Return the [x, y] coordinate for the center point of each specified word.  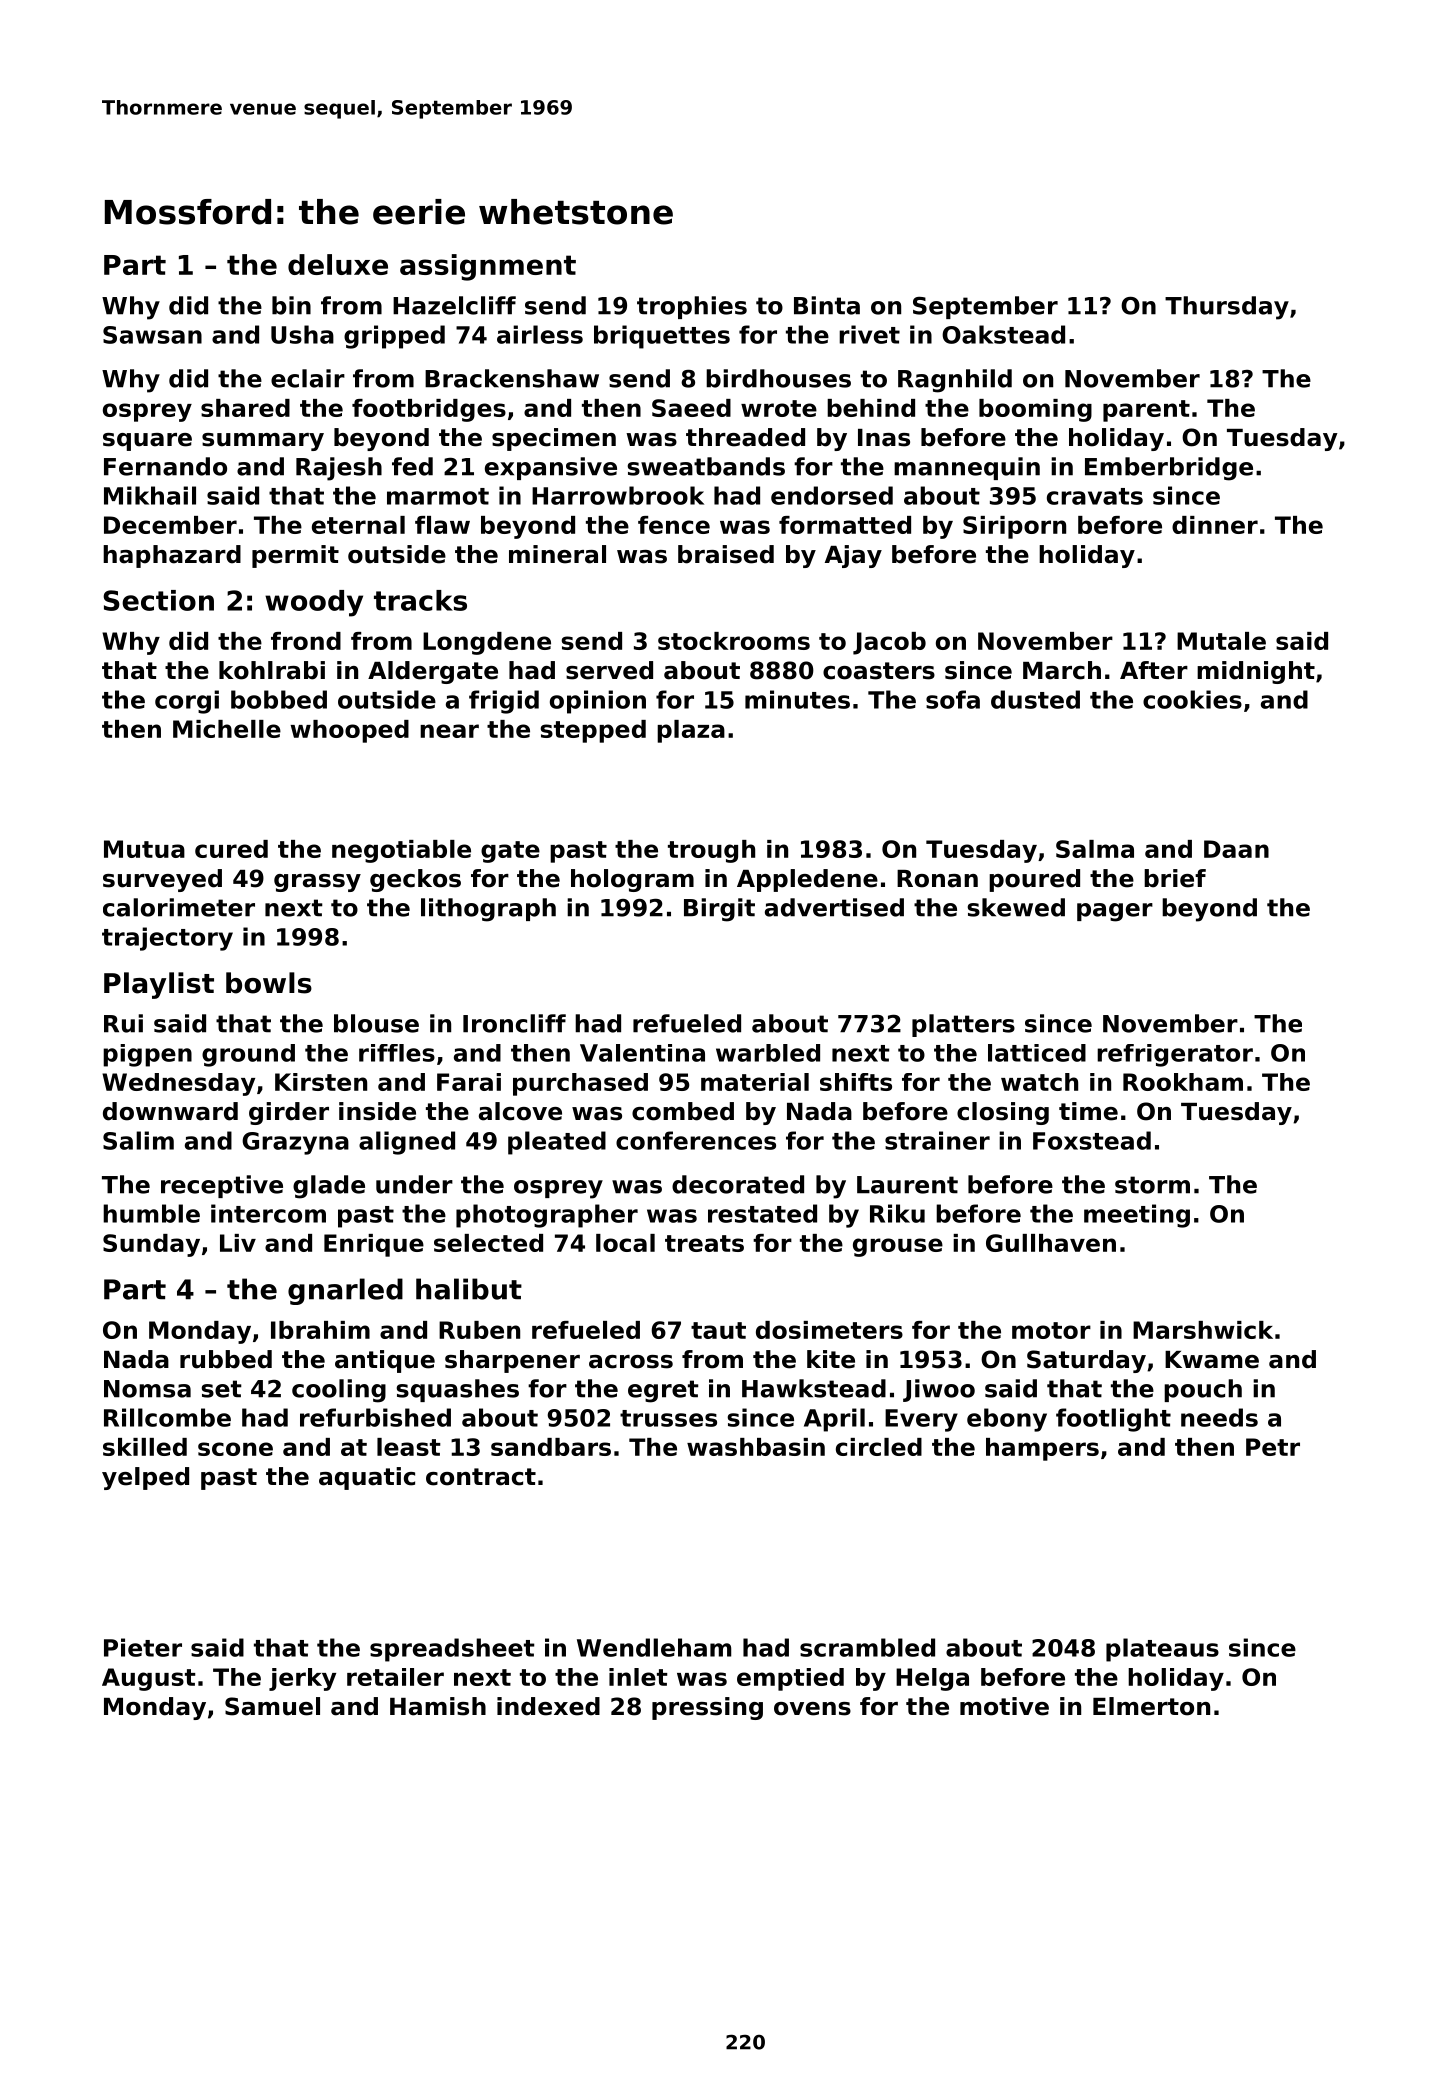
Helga [932, 1679]
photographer [547, 1216]
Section [158, 600]
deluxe [338, 264]
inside [377, 1111]
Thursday [1227, 308]
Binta [827, 305]
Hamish [438, 1706]
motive [1004, 1706]
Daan [1236, 849]
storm [1152, 1185]
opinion [598, 702]
